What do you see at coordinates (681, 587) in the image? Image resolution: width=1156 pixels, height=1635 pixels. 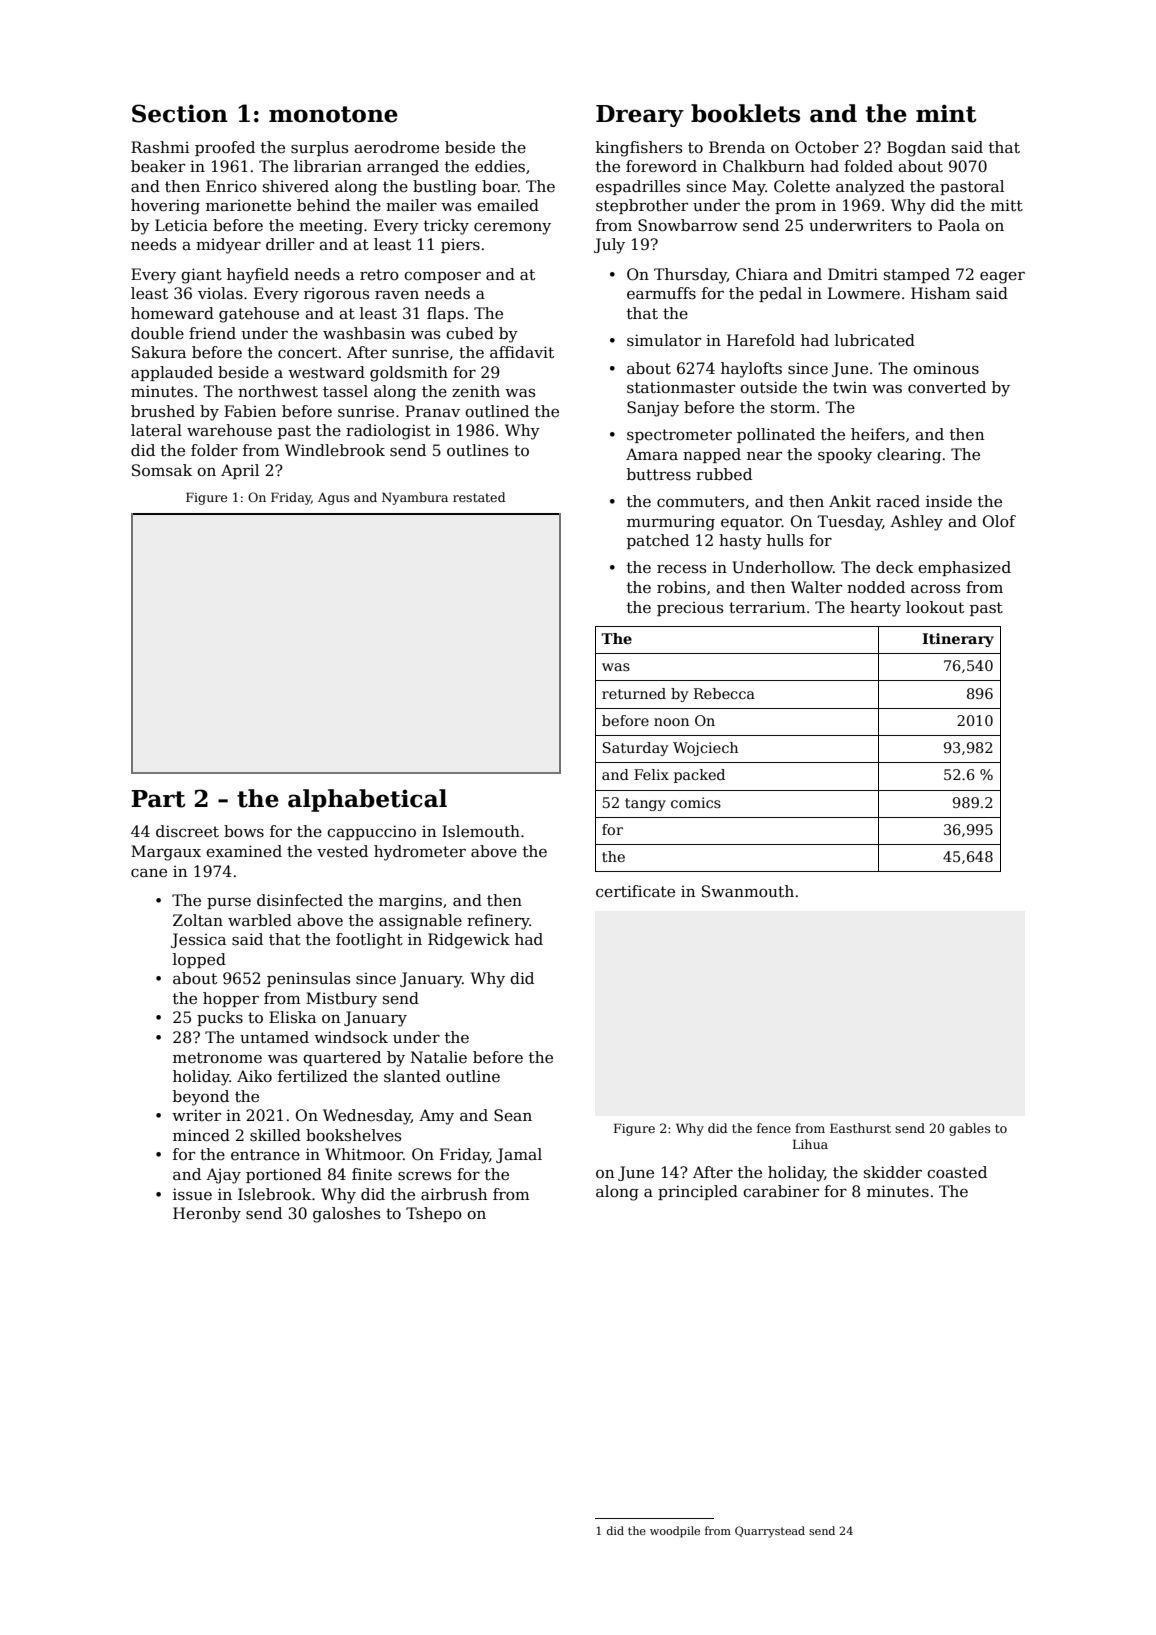 I see `robins` at bounding box center [681, 587].
